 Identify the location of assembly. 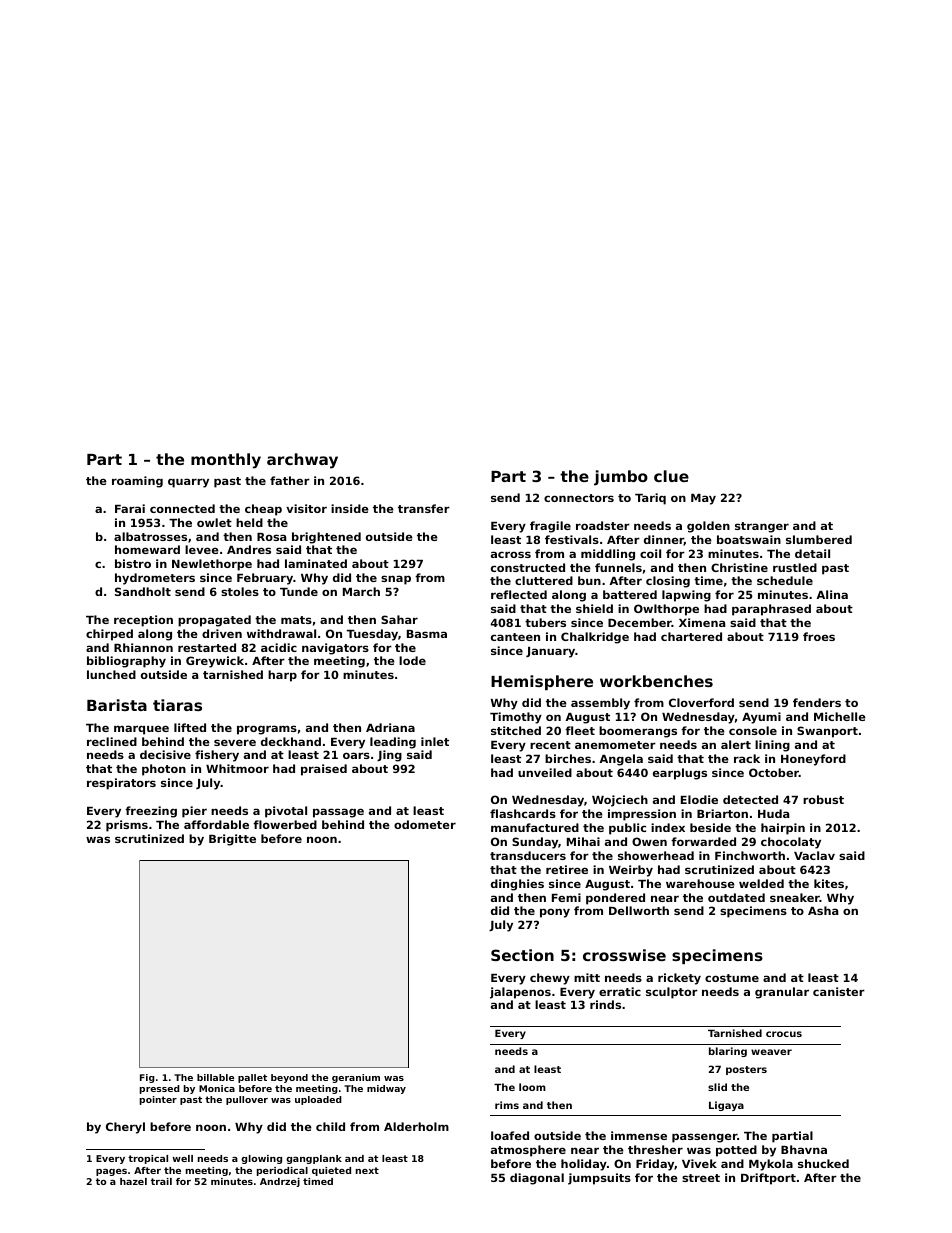
(600, 704).
